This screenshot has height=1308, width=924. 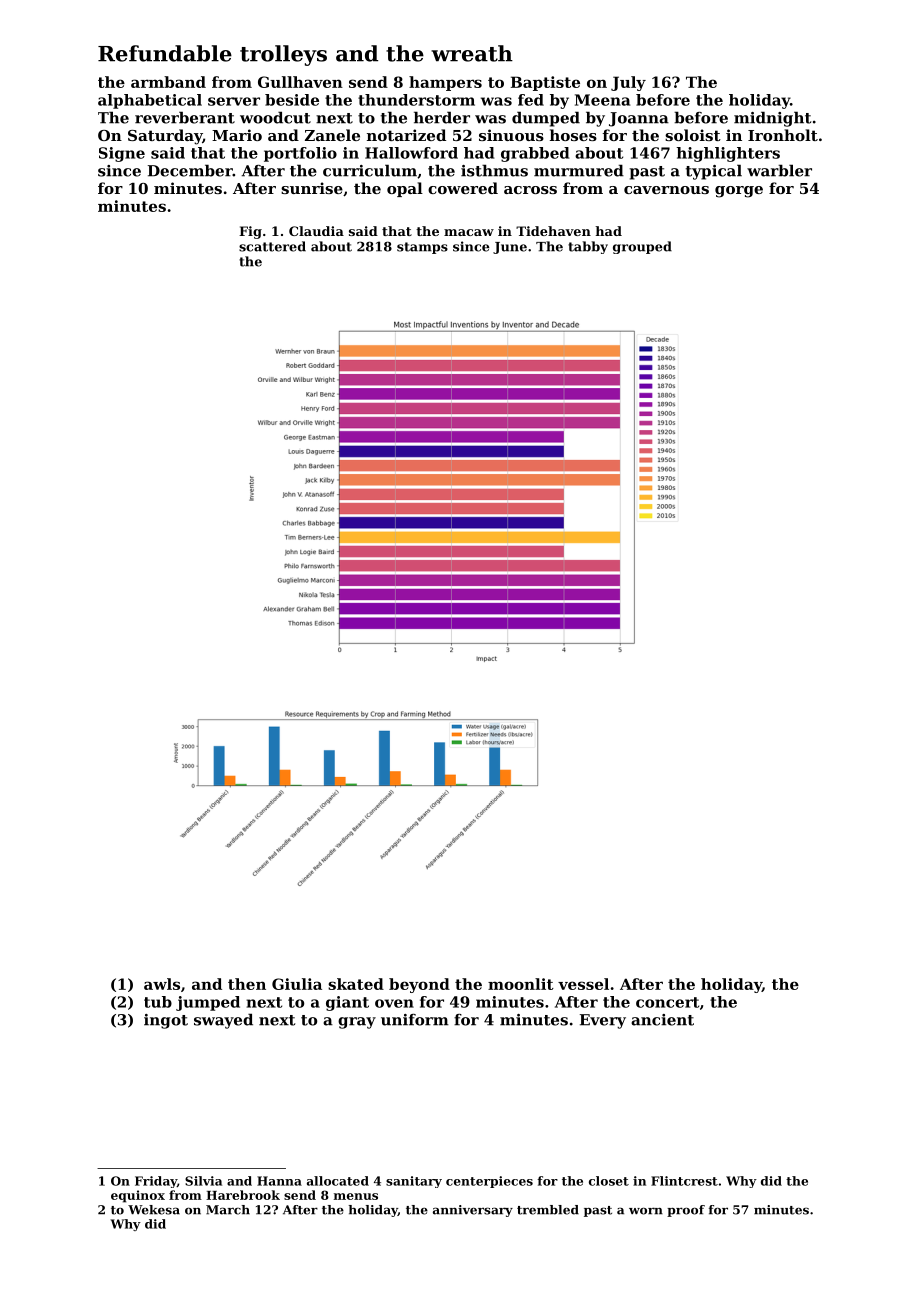 I want to click on soloist, so click(x=693, y=135).
